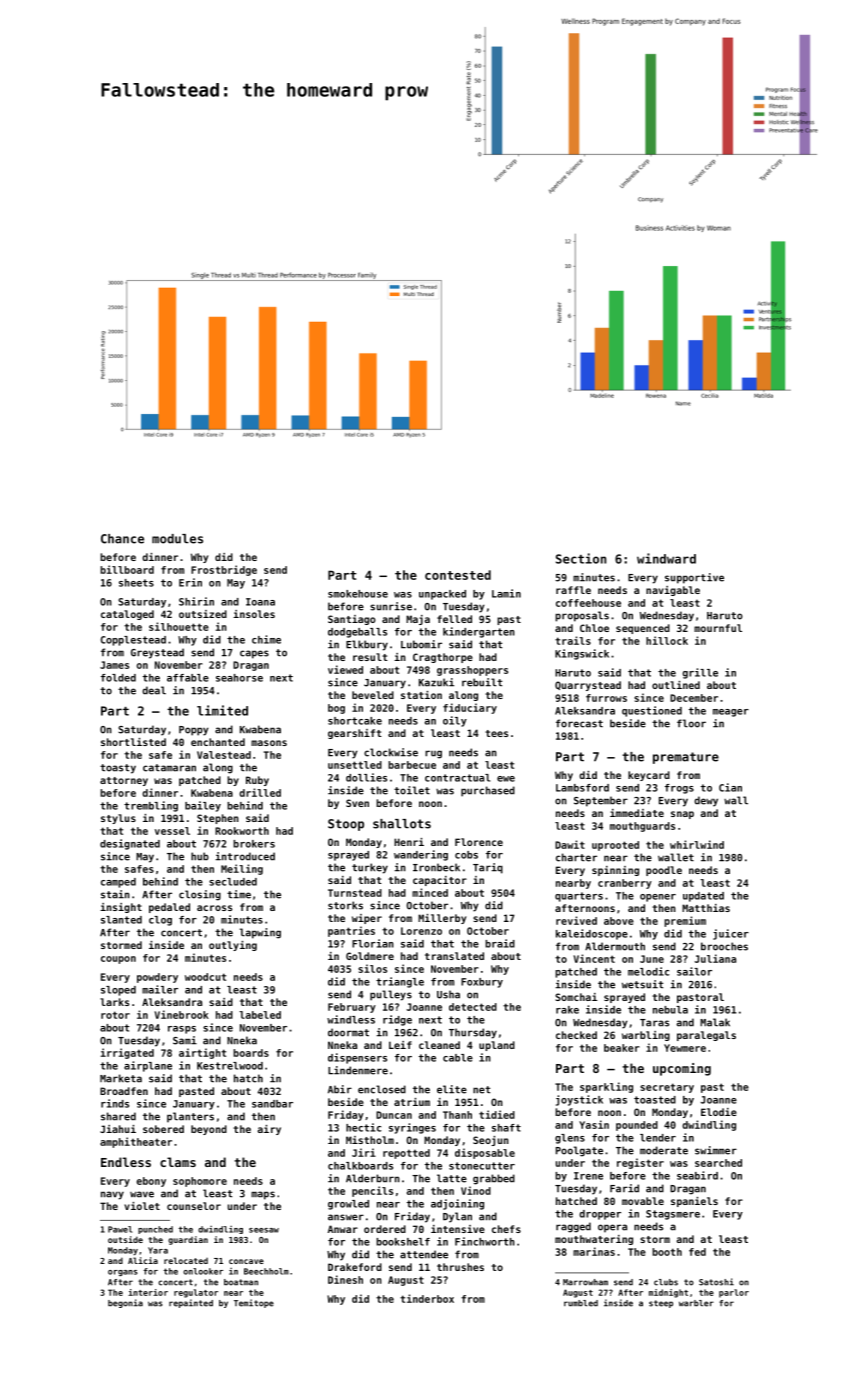 This screenshot has height=1400, width=849. I want to click on purchased, so click(488, 791).
